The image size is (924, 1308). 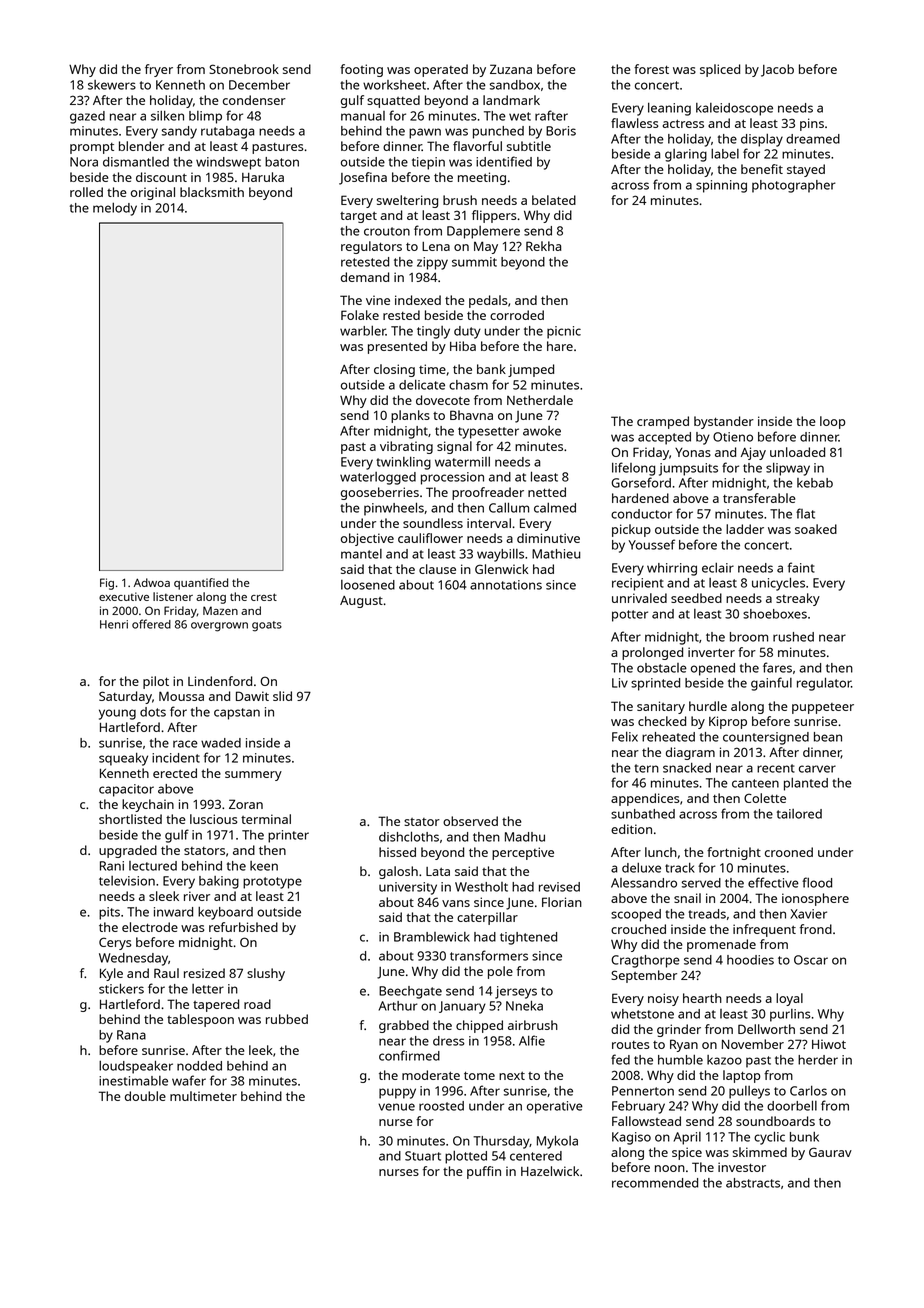 What do you see at coordinates (181, 696) in the page?
I see `Moussa` at bounding box center [181, 696].
